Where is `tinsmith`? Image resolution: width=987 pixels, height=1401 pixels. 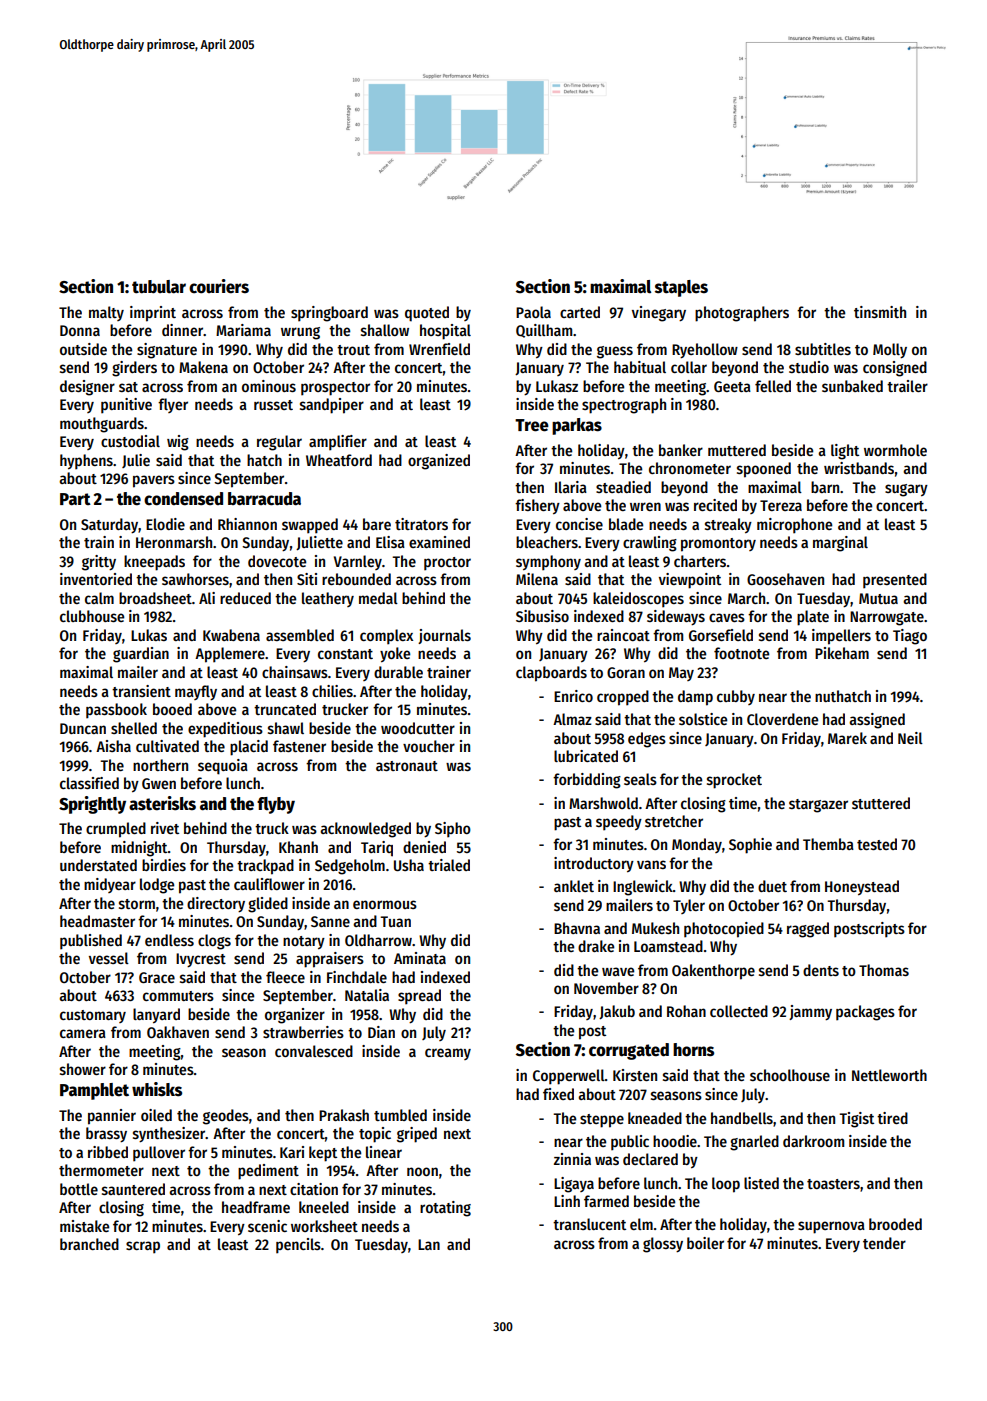 tinsmith is located at coordinates (880, 312).
